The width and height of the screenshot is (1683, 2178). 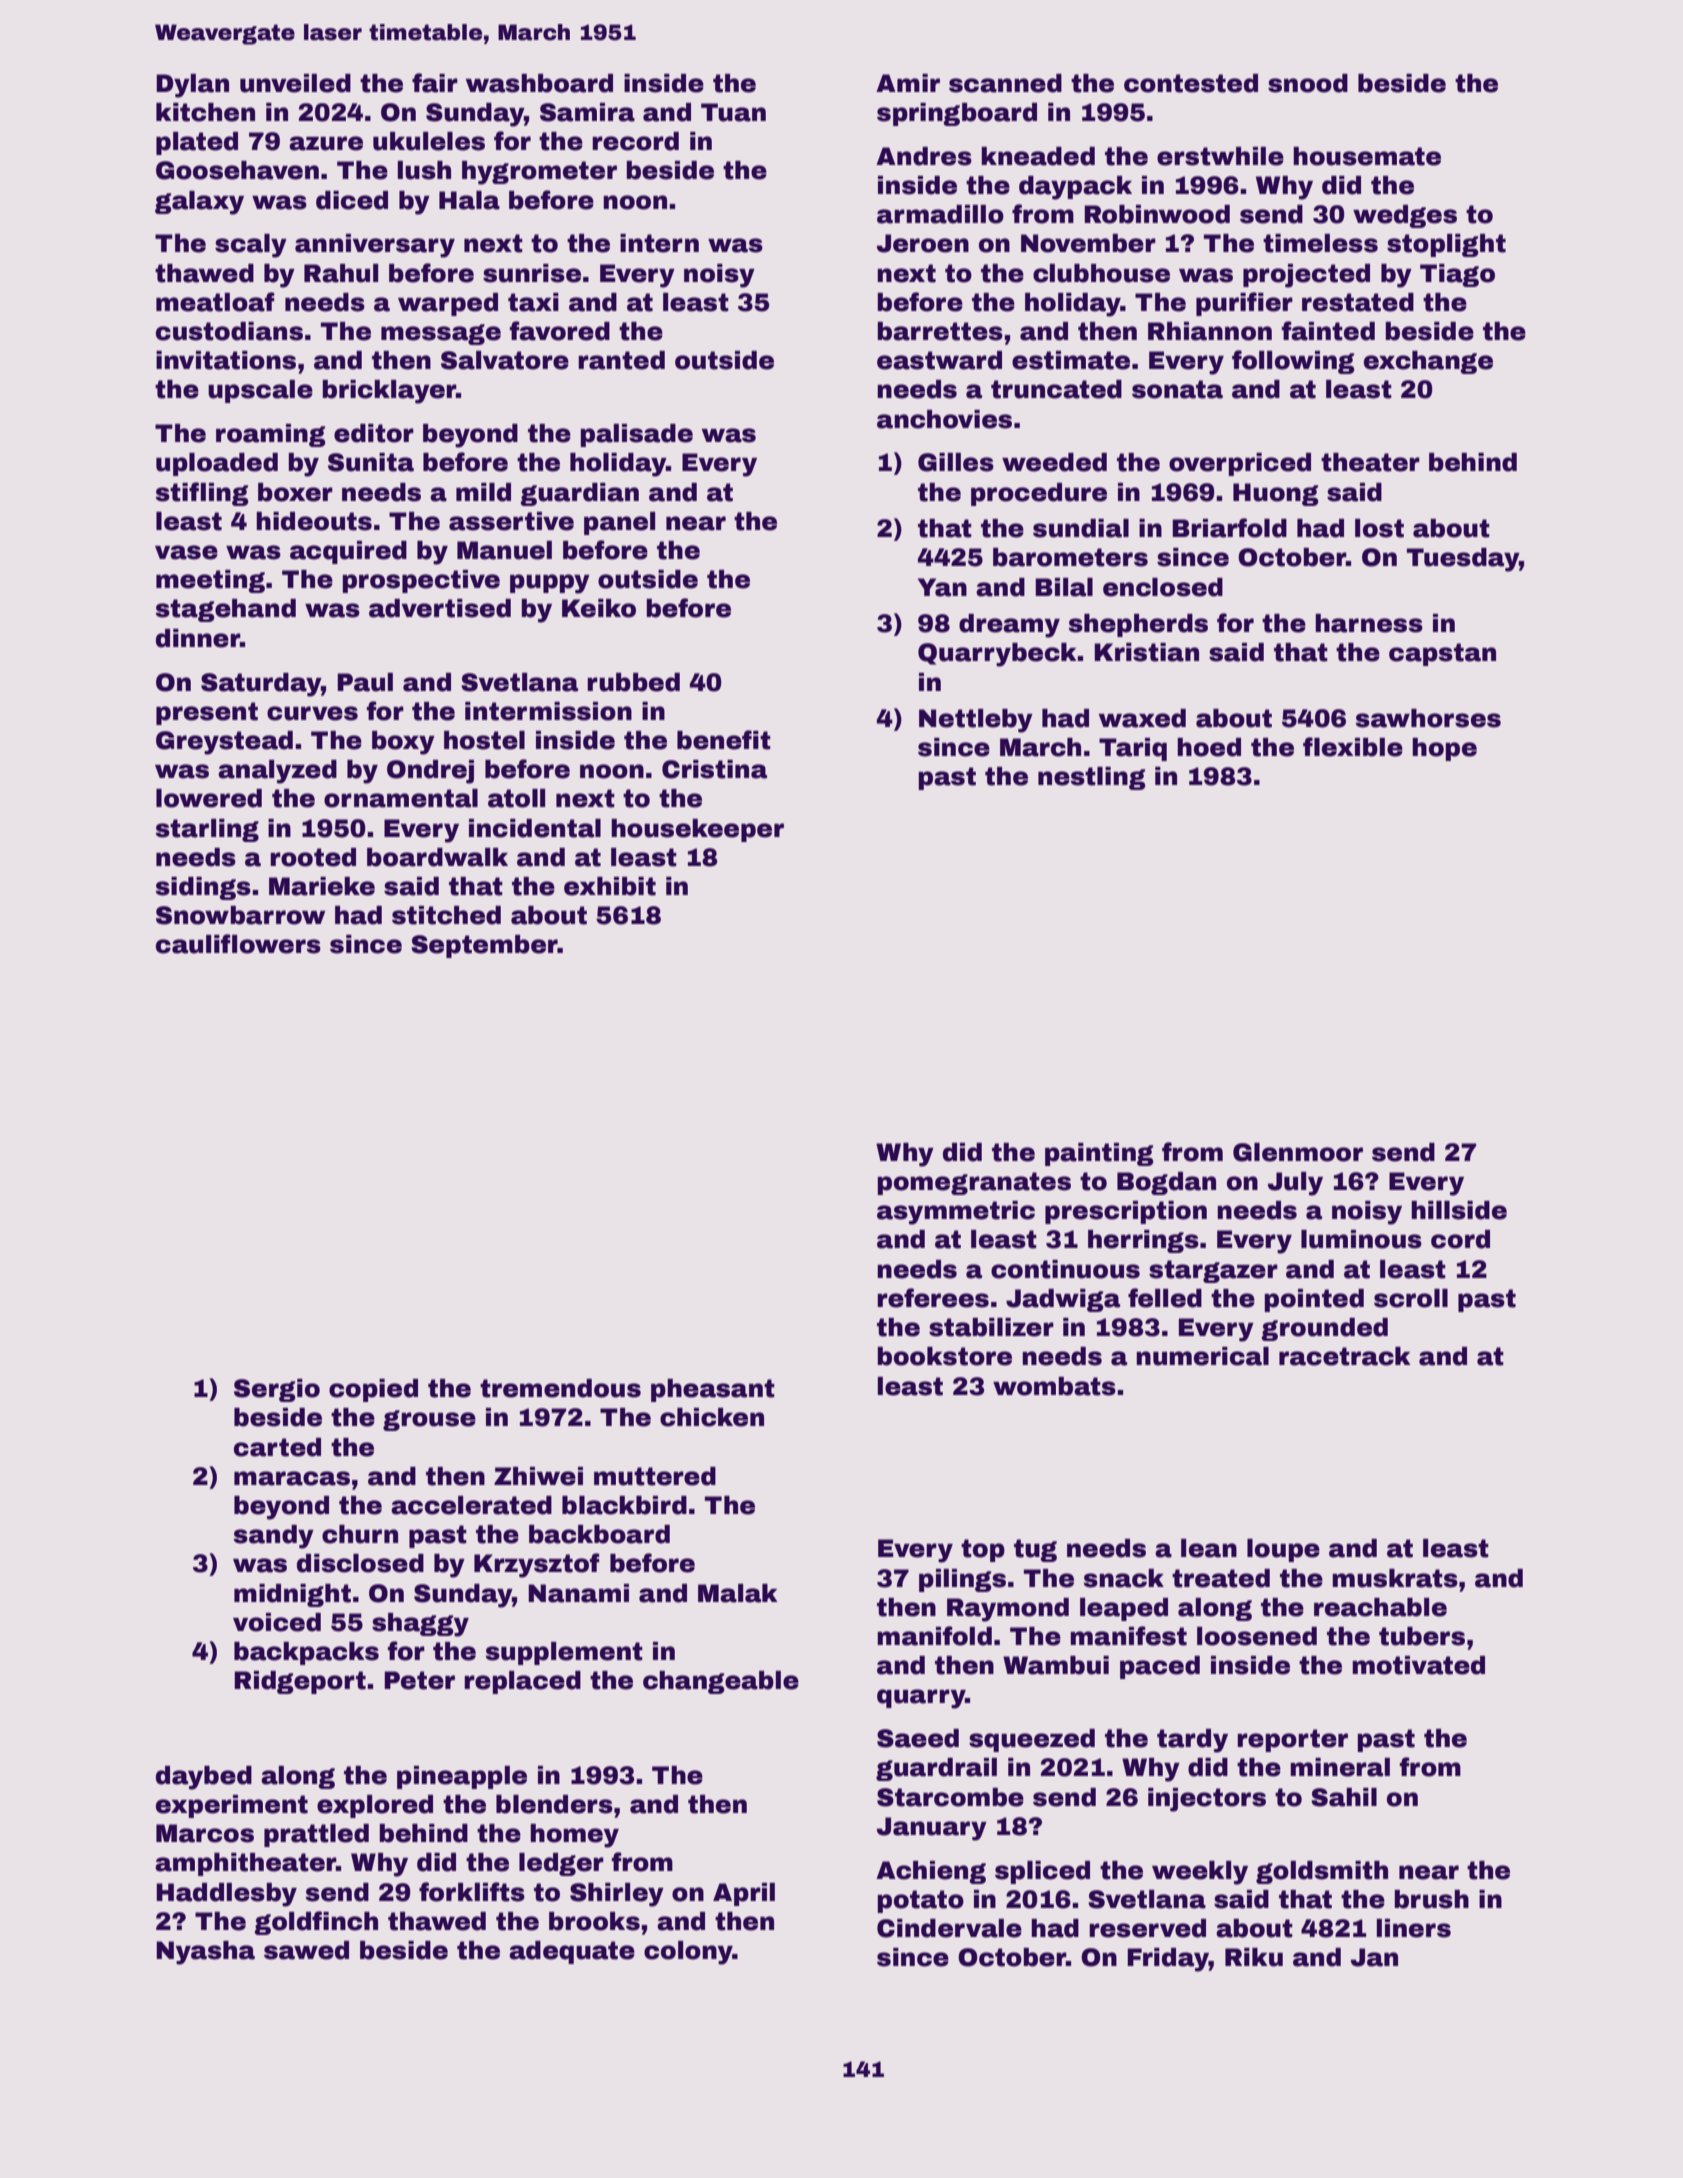 I want to click on scanned, so click(x=1005, y=83).
